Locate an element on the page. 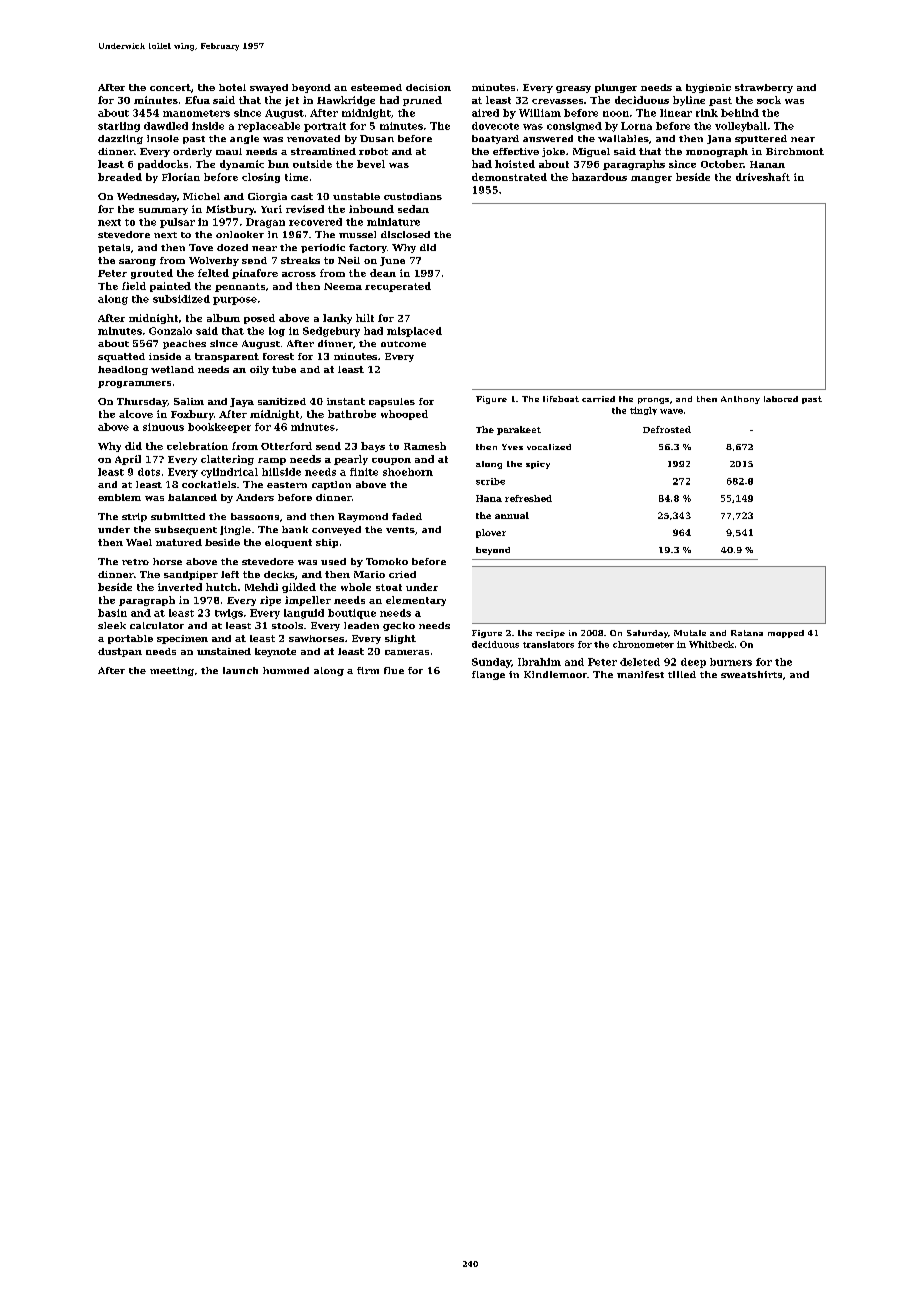 The height and width of the image is (1308, 924). squatted is located at coordinates (121, 357).
